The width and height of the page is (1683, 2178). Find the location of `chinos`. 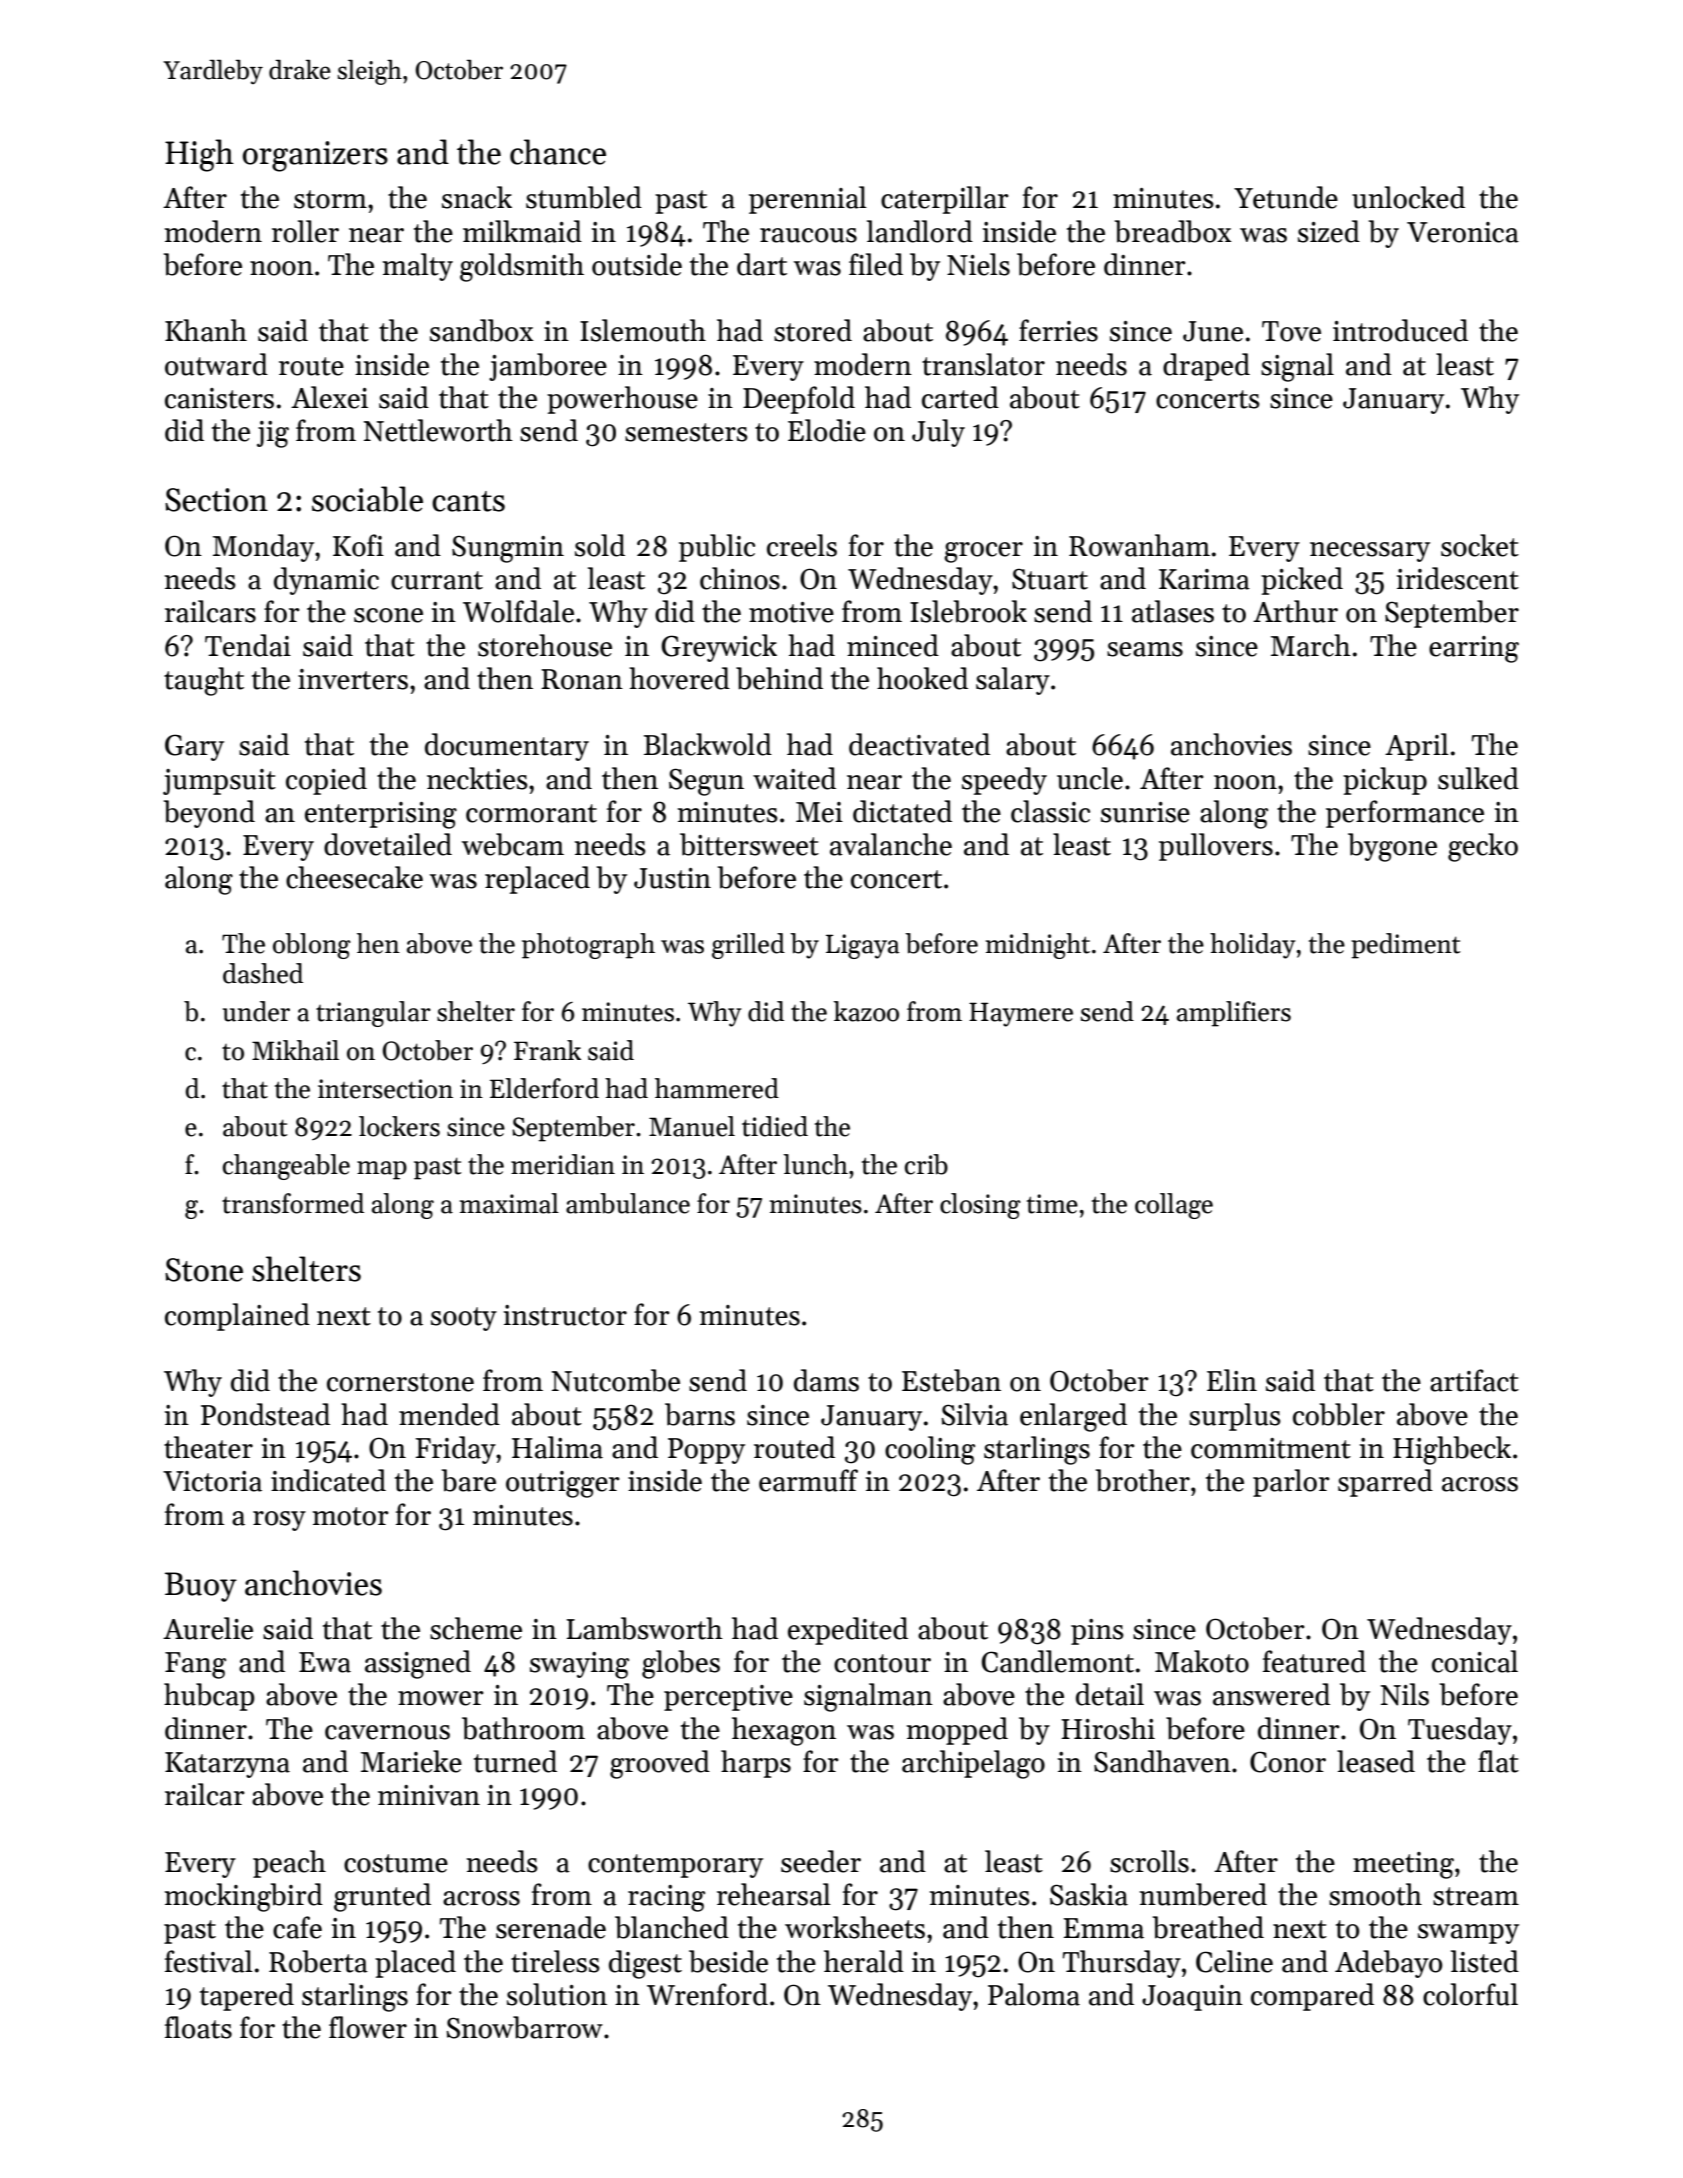

chinos is located at coordinates (740, 578).
